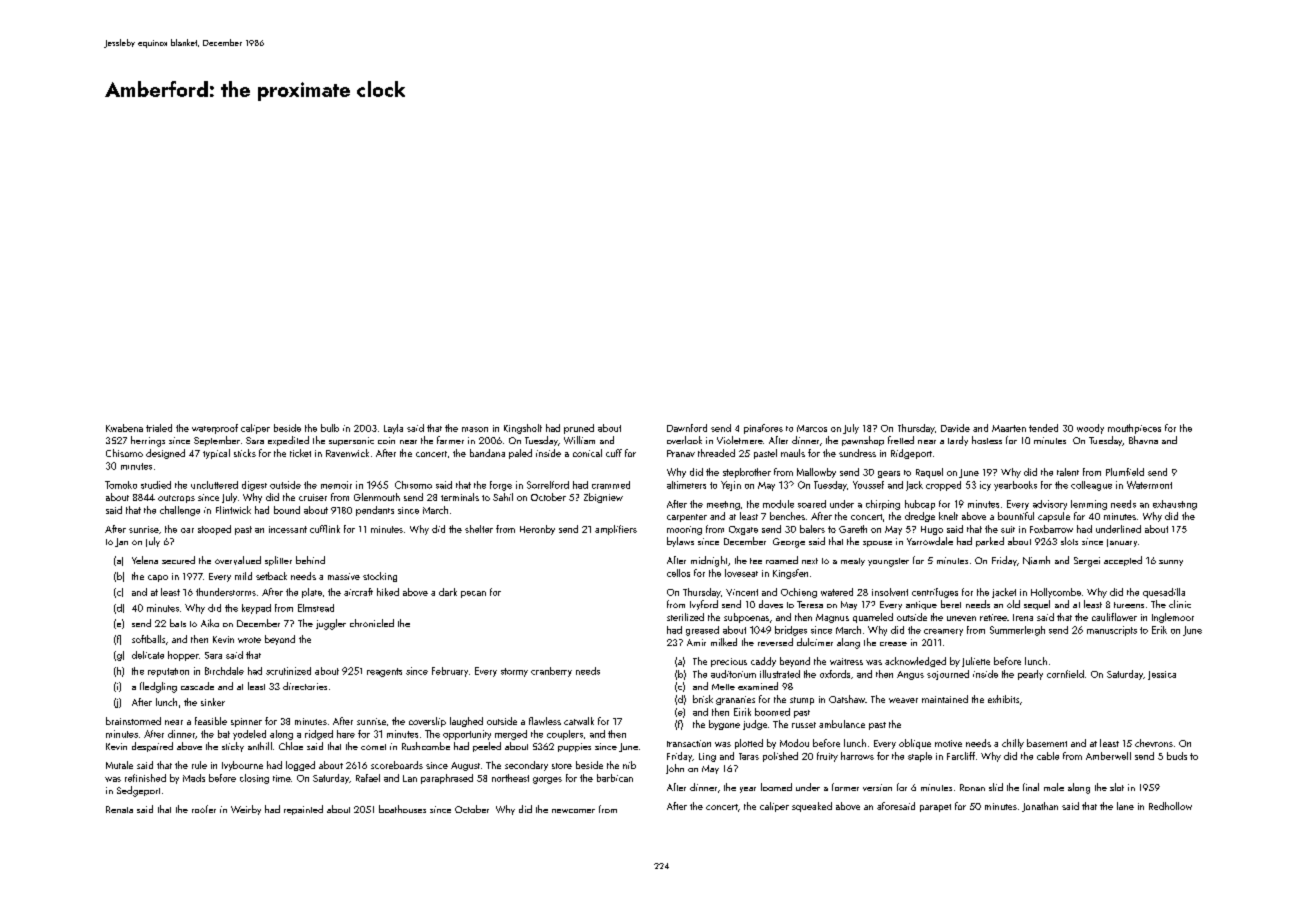 The height and width of the screenshot is (924, 1308). What do you see at coordinates (178, 623) in the screenshot?
I see `bats` at bounding box center [178, 623].
